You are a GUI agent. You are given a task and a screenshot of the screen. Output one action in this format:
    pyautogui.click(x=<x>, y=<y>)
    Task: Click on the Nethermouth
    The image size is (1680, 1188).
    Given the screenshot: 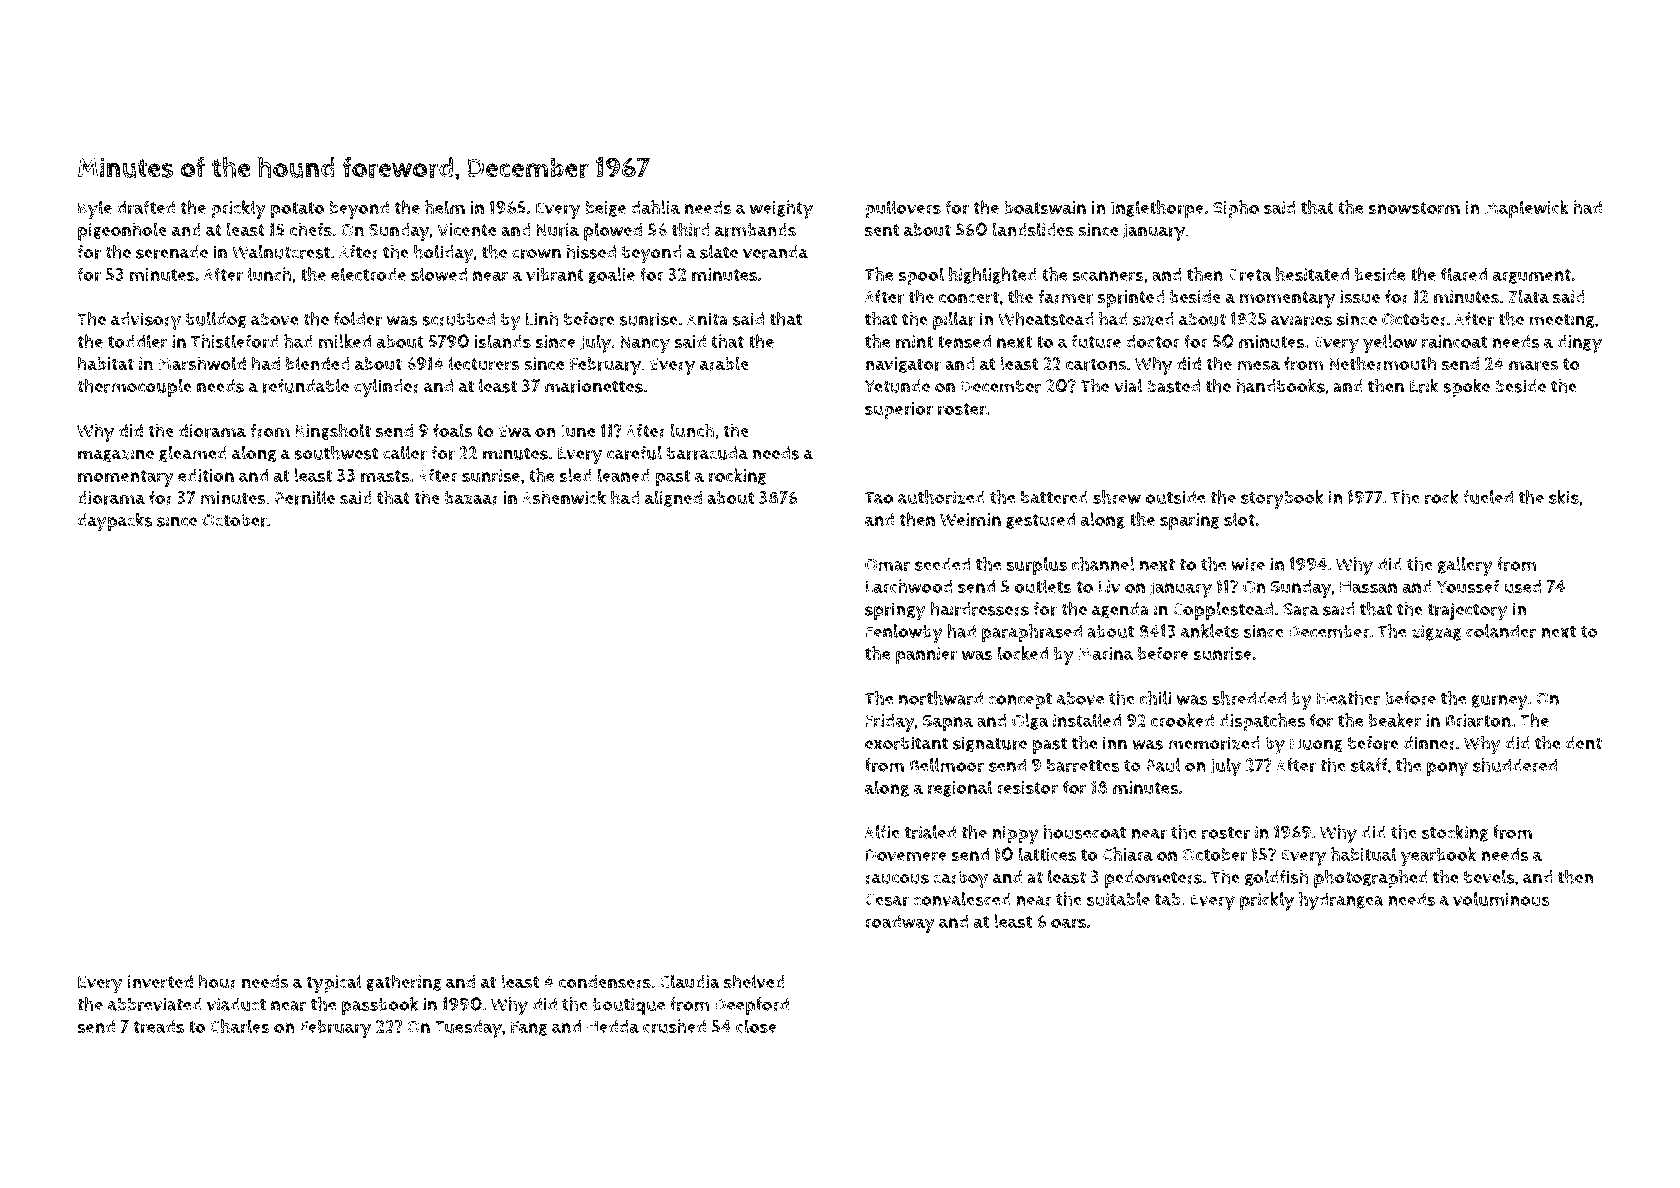 What is the action you would take?
    pyautogui.click(x=1383, y=363)
